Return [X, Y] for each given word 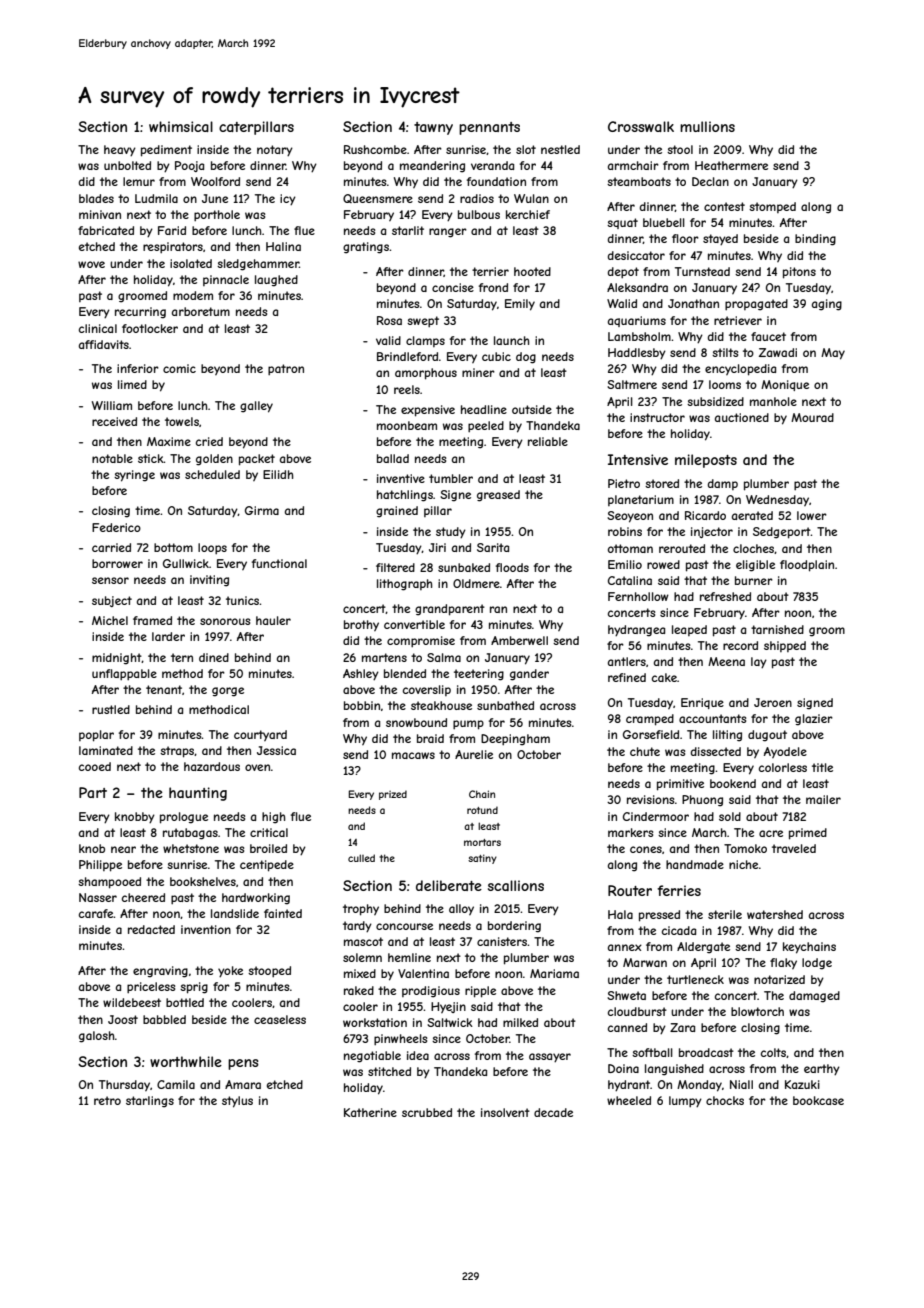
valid [388, 340]
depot [623, 272]
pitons [799, 273]
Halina [283, 246]
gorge [228, 692]
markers [630, 832]
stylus [237, 1102]
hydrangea [636, 631]
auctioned [742, 417]
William [112, 405]
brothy [361, 625]
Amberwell [519, 640]
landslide [235, 913]
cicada [679, 930]
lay [759, 663]
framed [152, 620]
